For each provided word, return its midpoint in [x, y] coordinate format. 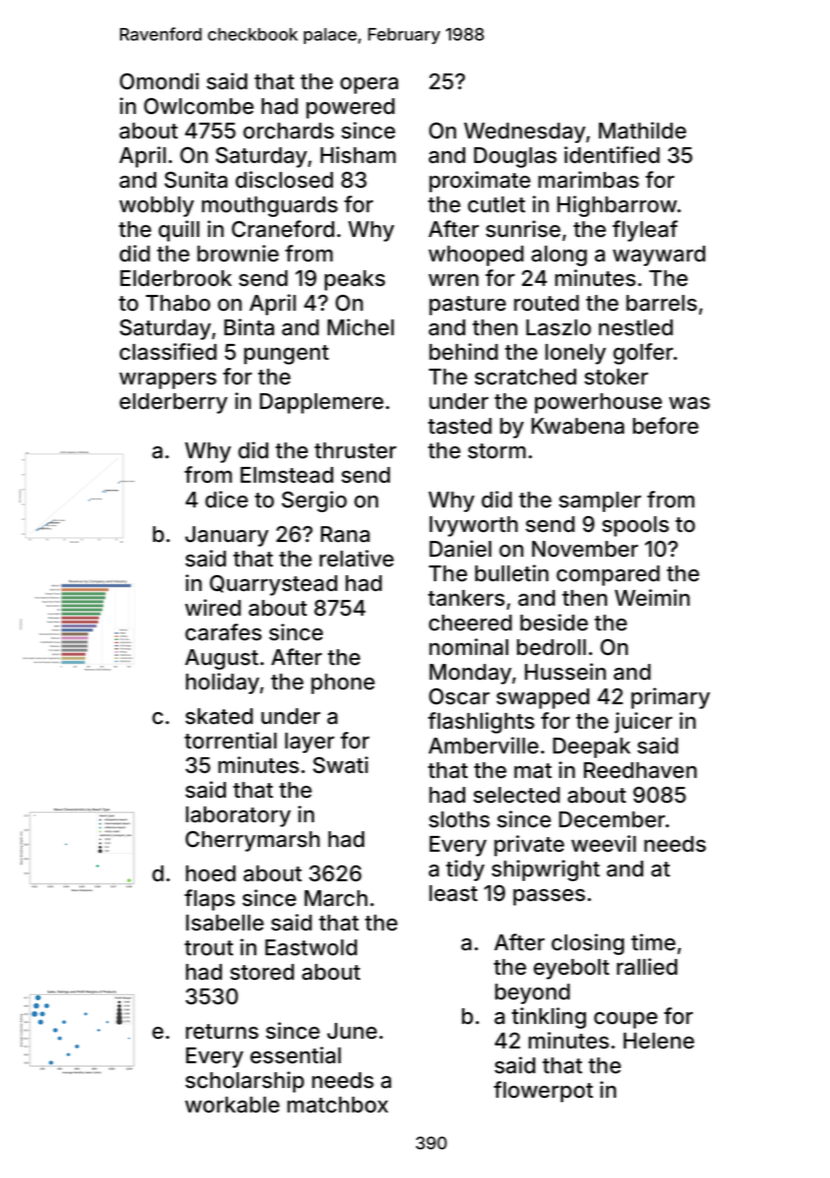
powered [350, 108]
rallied [647, 966]
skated [219, 716]
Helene [658, 1040]
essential [295, 1055]
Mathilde [642, 130]
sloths [459, 819]
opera [369, 85]
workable [232, 1104]
